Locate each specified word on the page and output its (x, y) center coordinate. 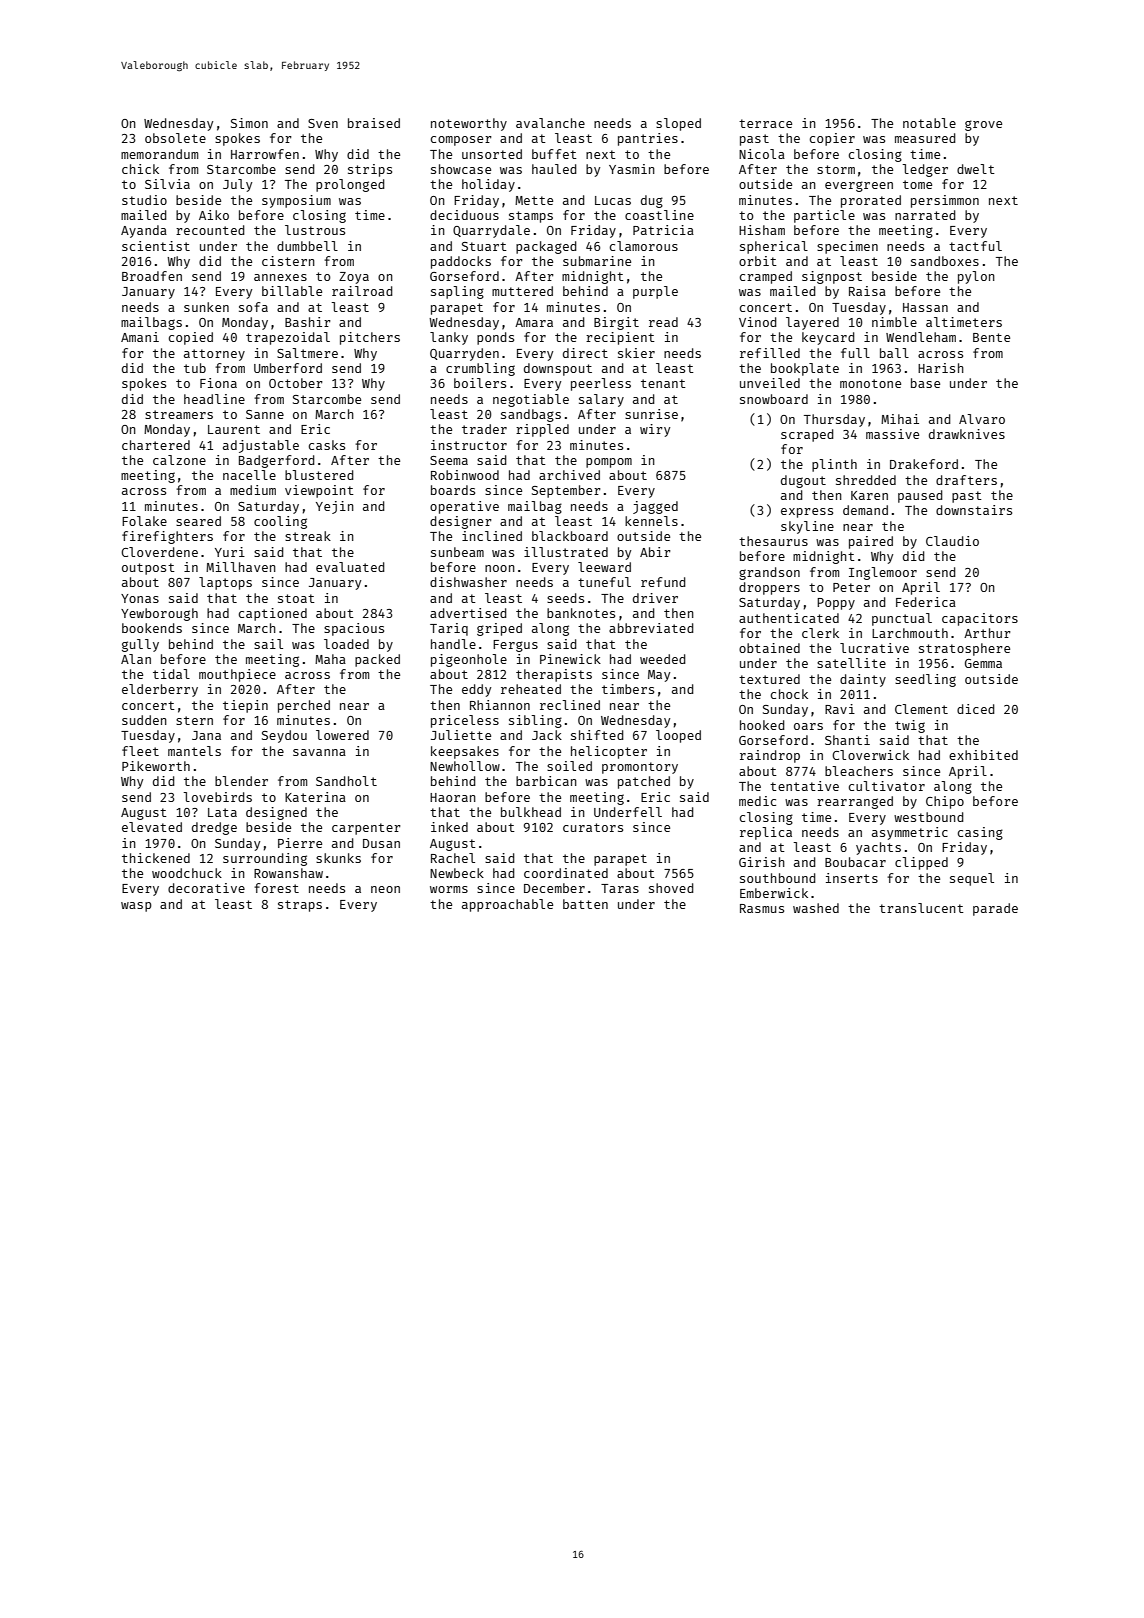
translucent (921, 908)
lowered (342, 735)
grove (983, 125)
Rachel (453, 858)
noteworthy (469, 124)
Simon (249, 123)
